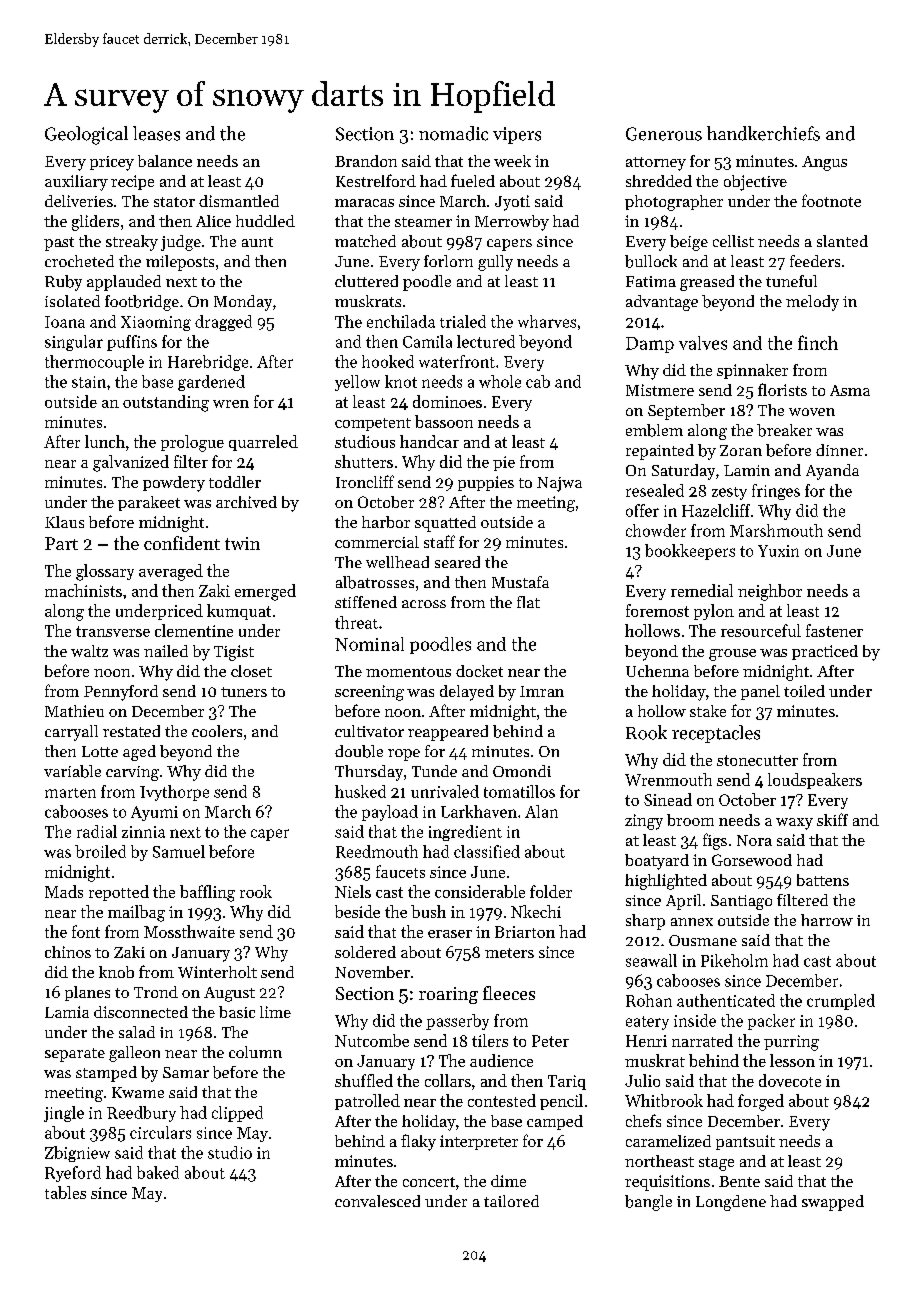 The height and width of the screenshot is (1308, 924). Describe the element at coordinates (105, 441) in the screenshot. I see `lunch` at that location.
